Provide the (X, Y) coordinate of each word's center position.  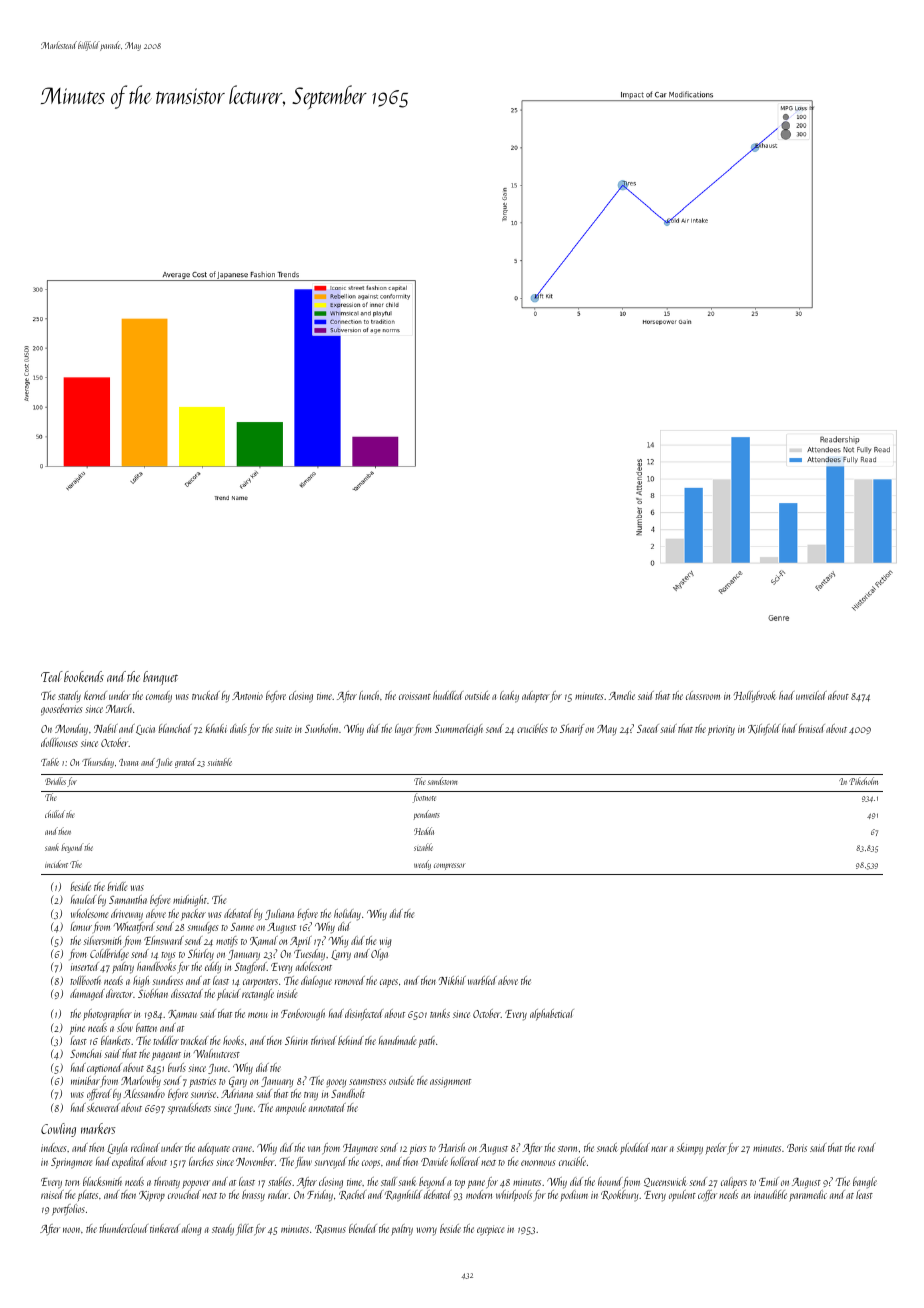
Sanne (242, 927)
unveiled (811, 695)
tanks (440, 1013)
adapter (536, 696)
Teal (52, 676)
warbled (482, 980)
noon (71, 1230)
